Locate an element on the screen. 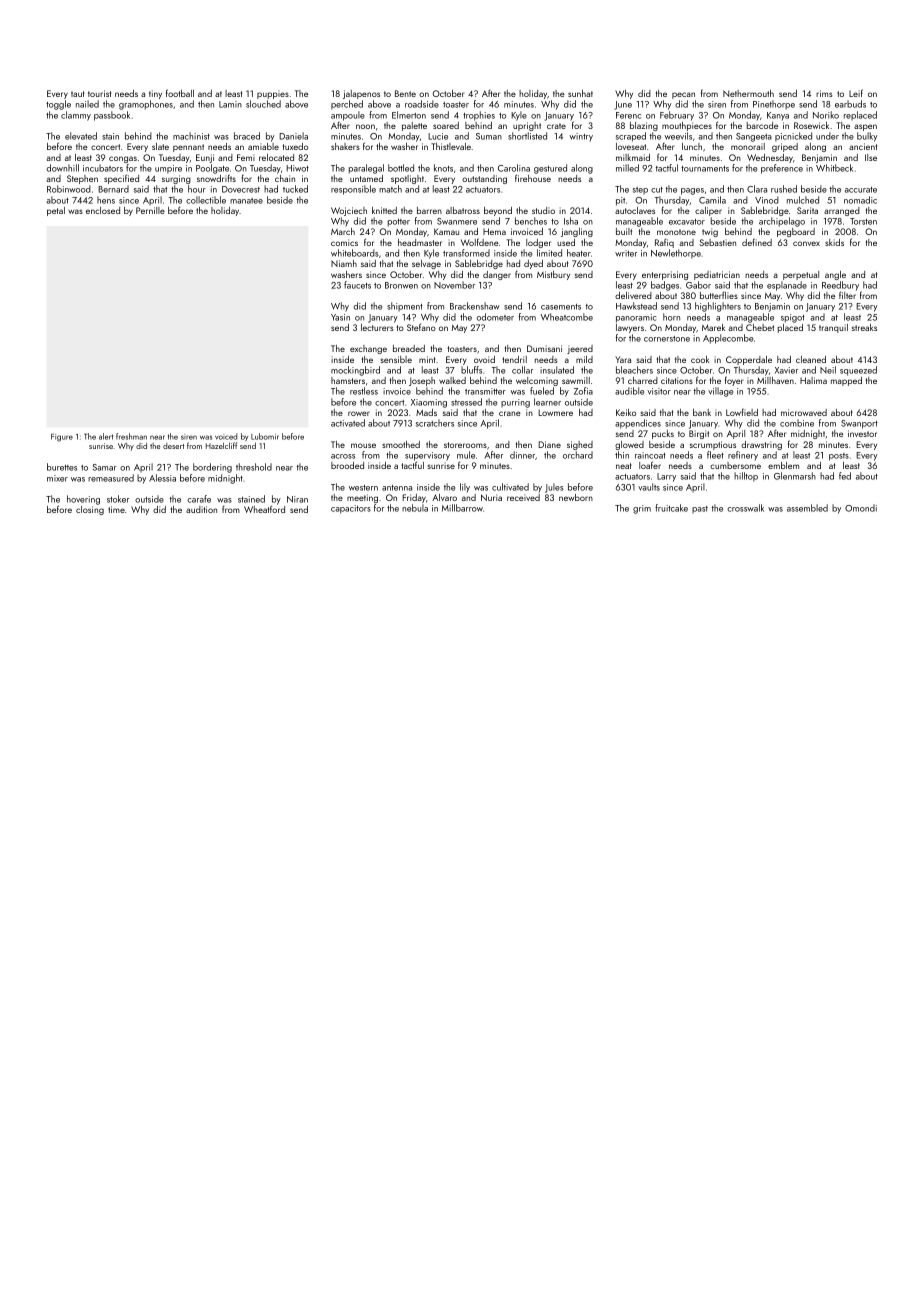 Image resolution: width=924 pixels, height=1308 pixels. Wojciech is located at coordinates (349, 211).
